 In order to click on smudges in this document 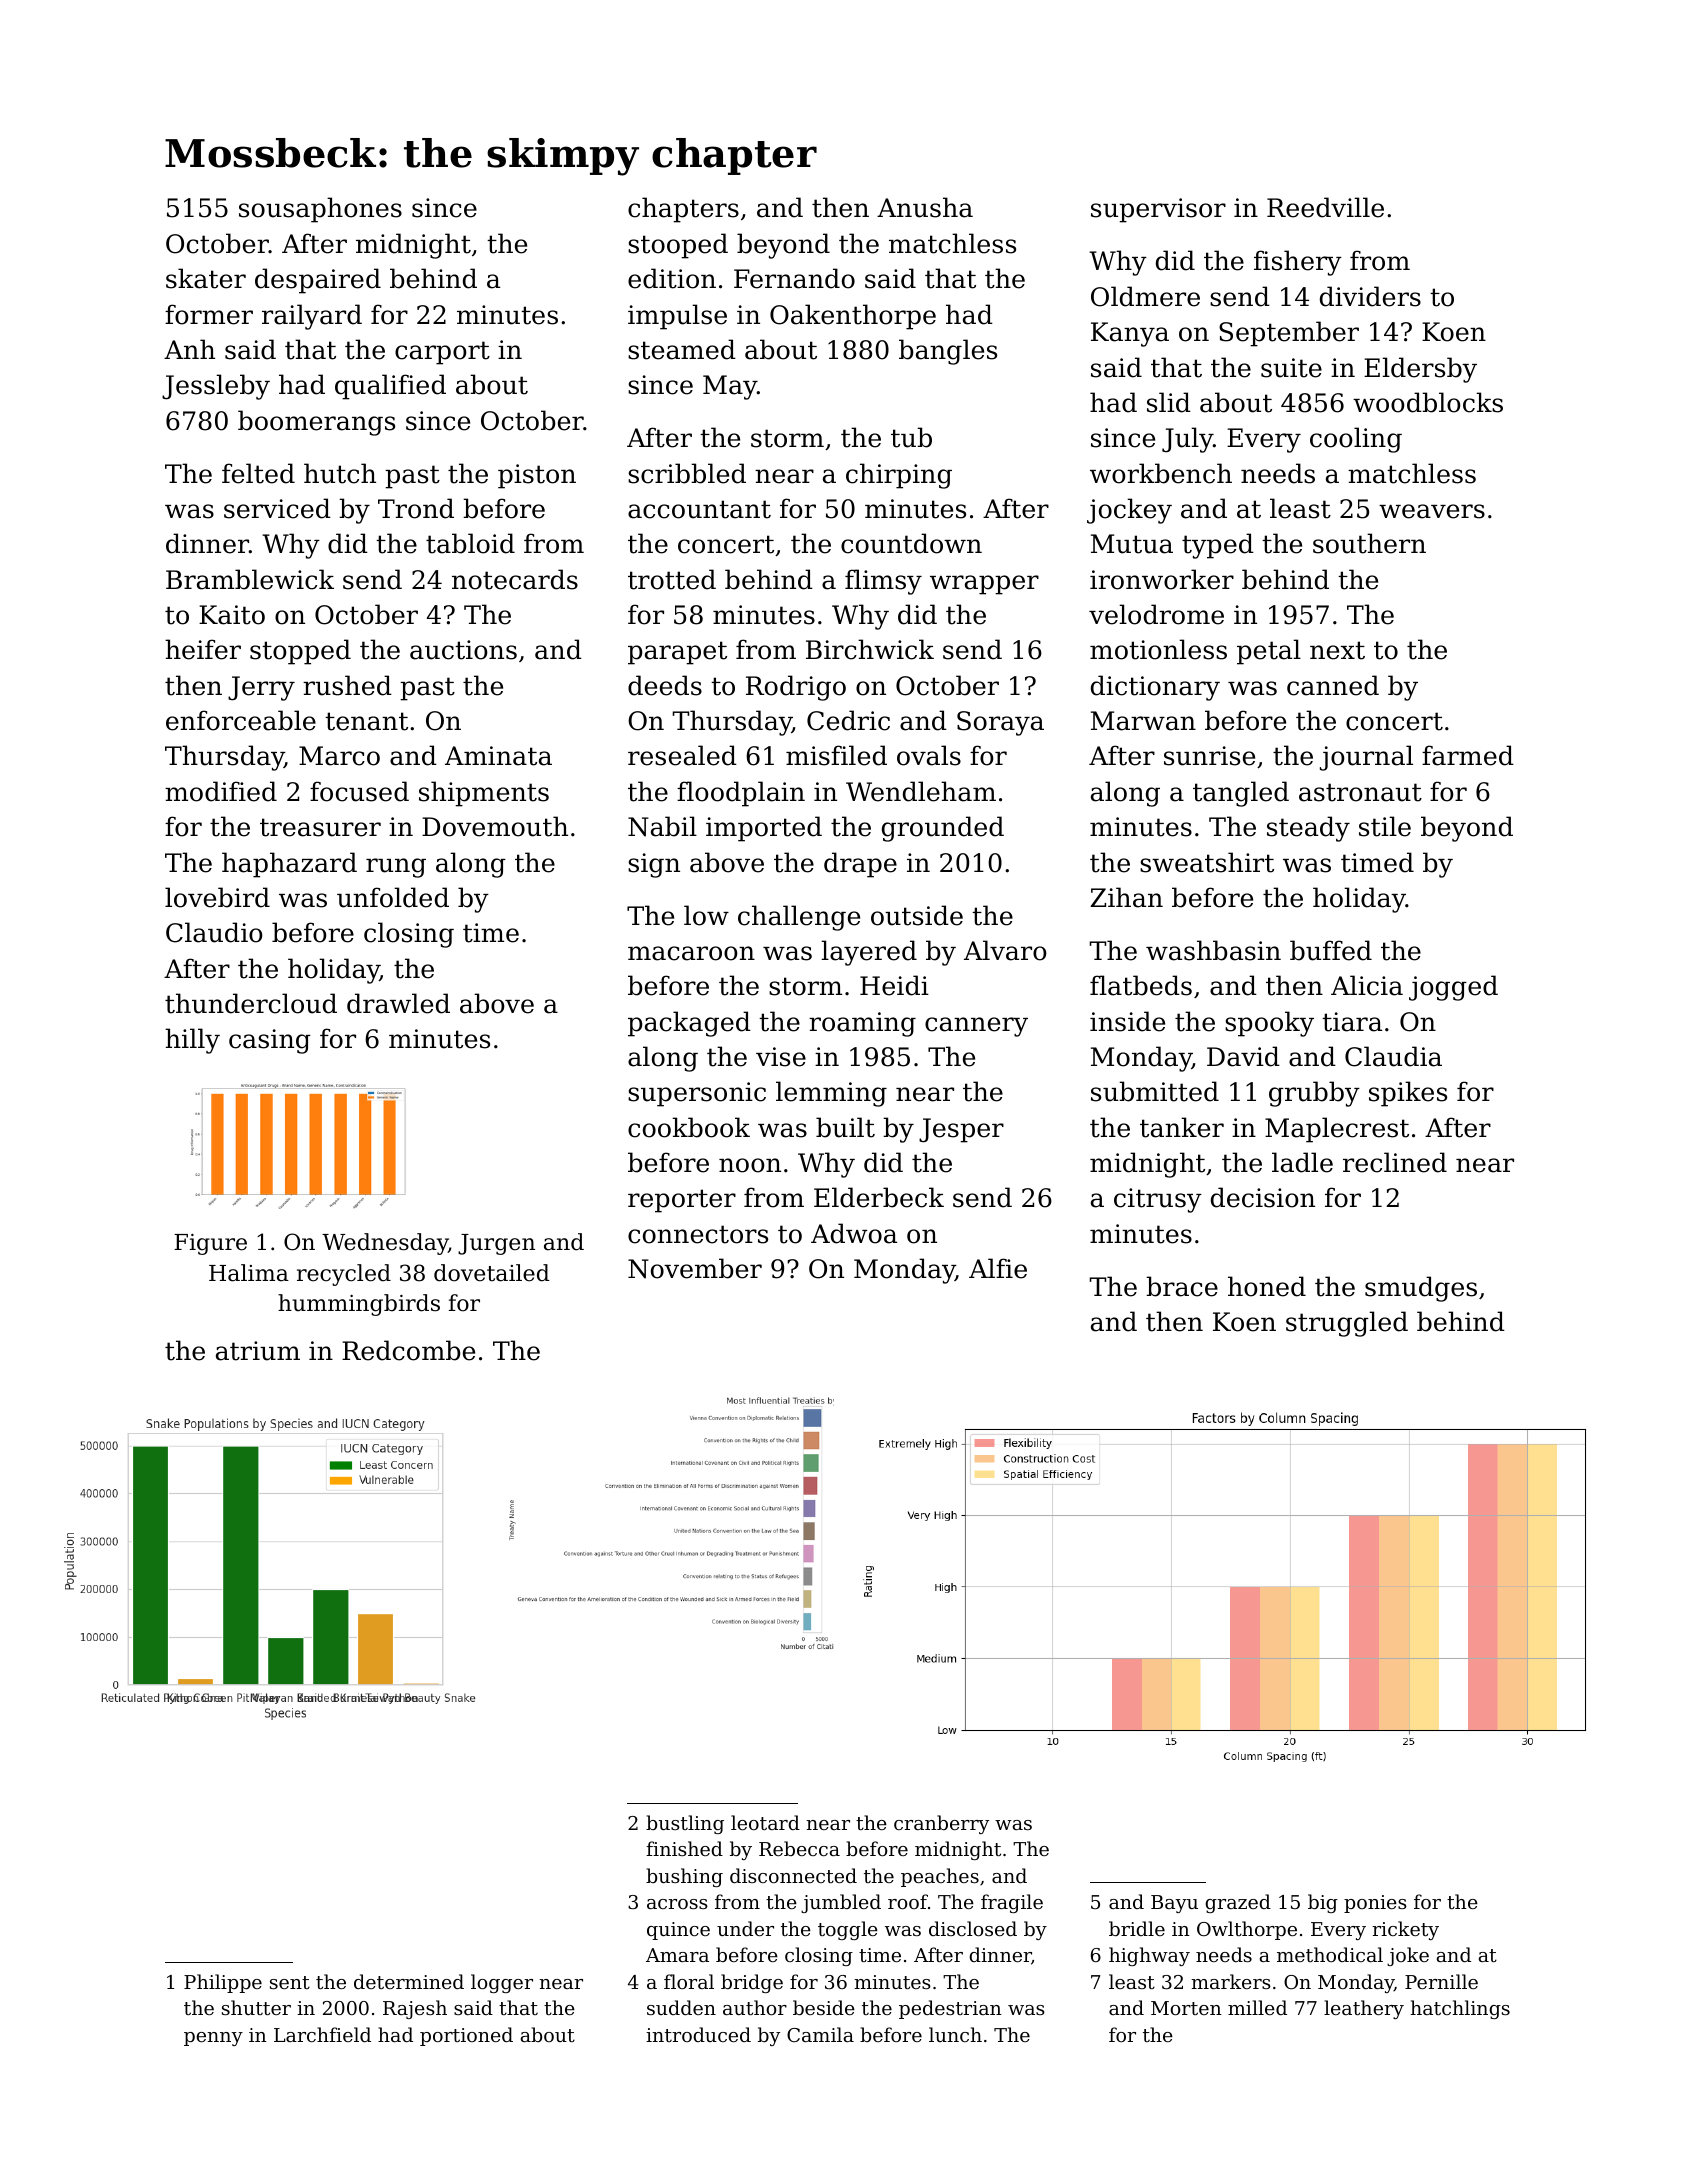, I will do `click(1421, 1289)`.
